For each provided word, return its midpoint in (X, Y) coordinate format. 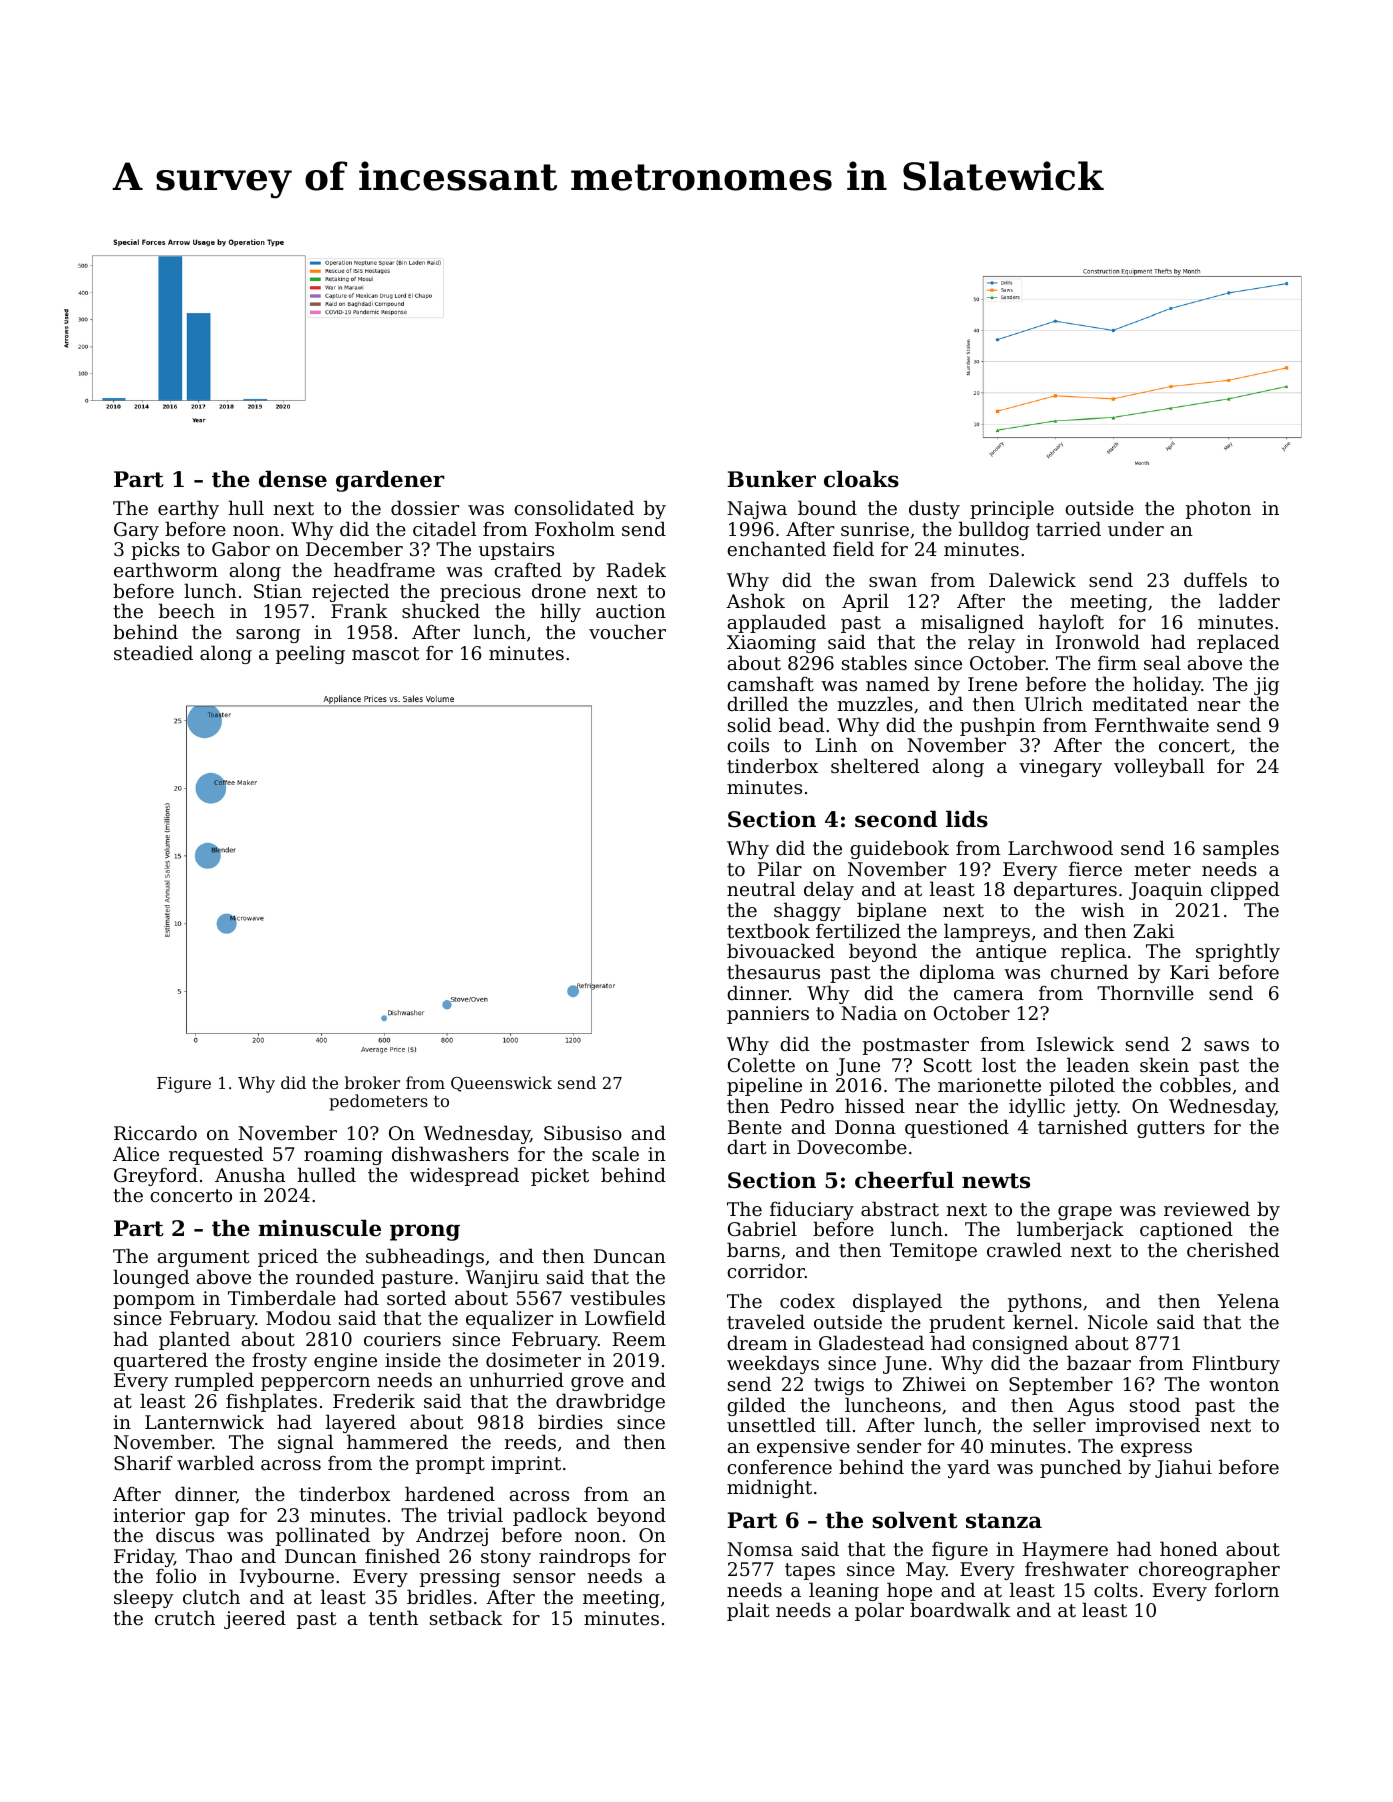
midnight (769, 1488)
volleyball (1159, 767)
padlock (550, 1516)
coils (748, 744)
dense (293, 479)
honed (1189, 1548)
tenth (393, 1617)
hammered (397, 1441)
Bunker (771, 479)
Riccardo (155, 1132)
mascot (385, 653)
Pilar (780, 868)
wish (1103, 909)
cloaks (861, 479)
